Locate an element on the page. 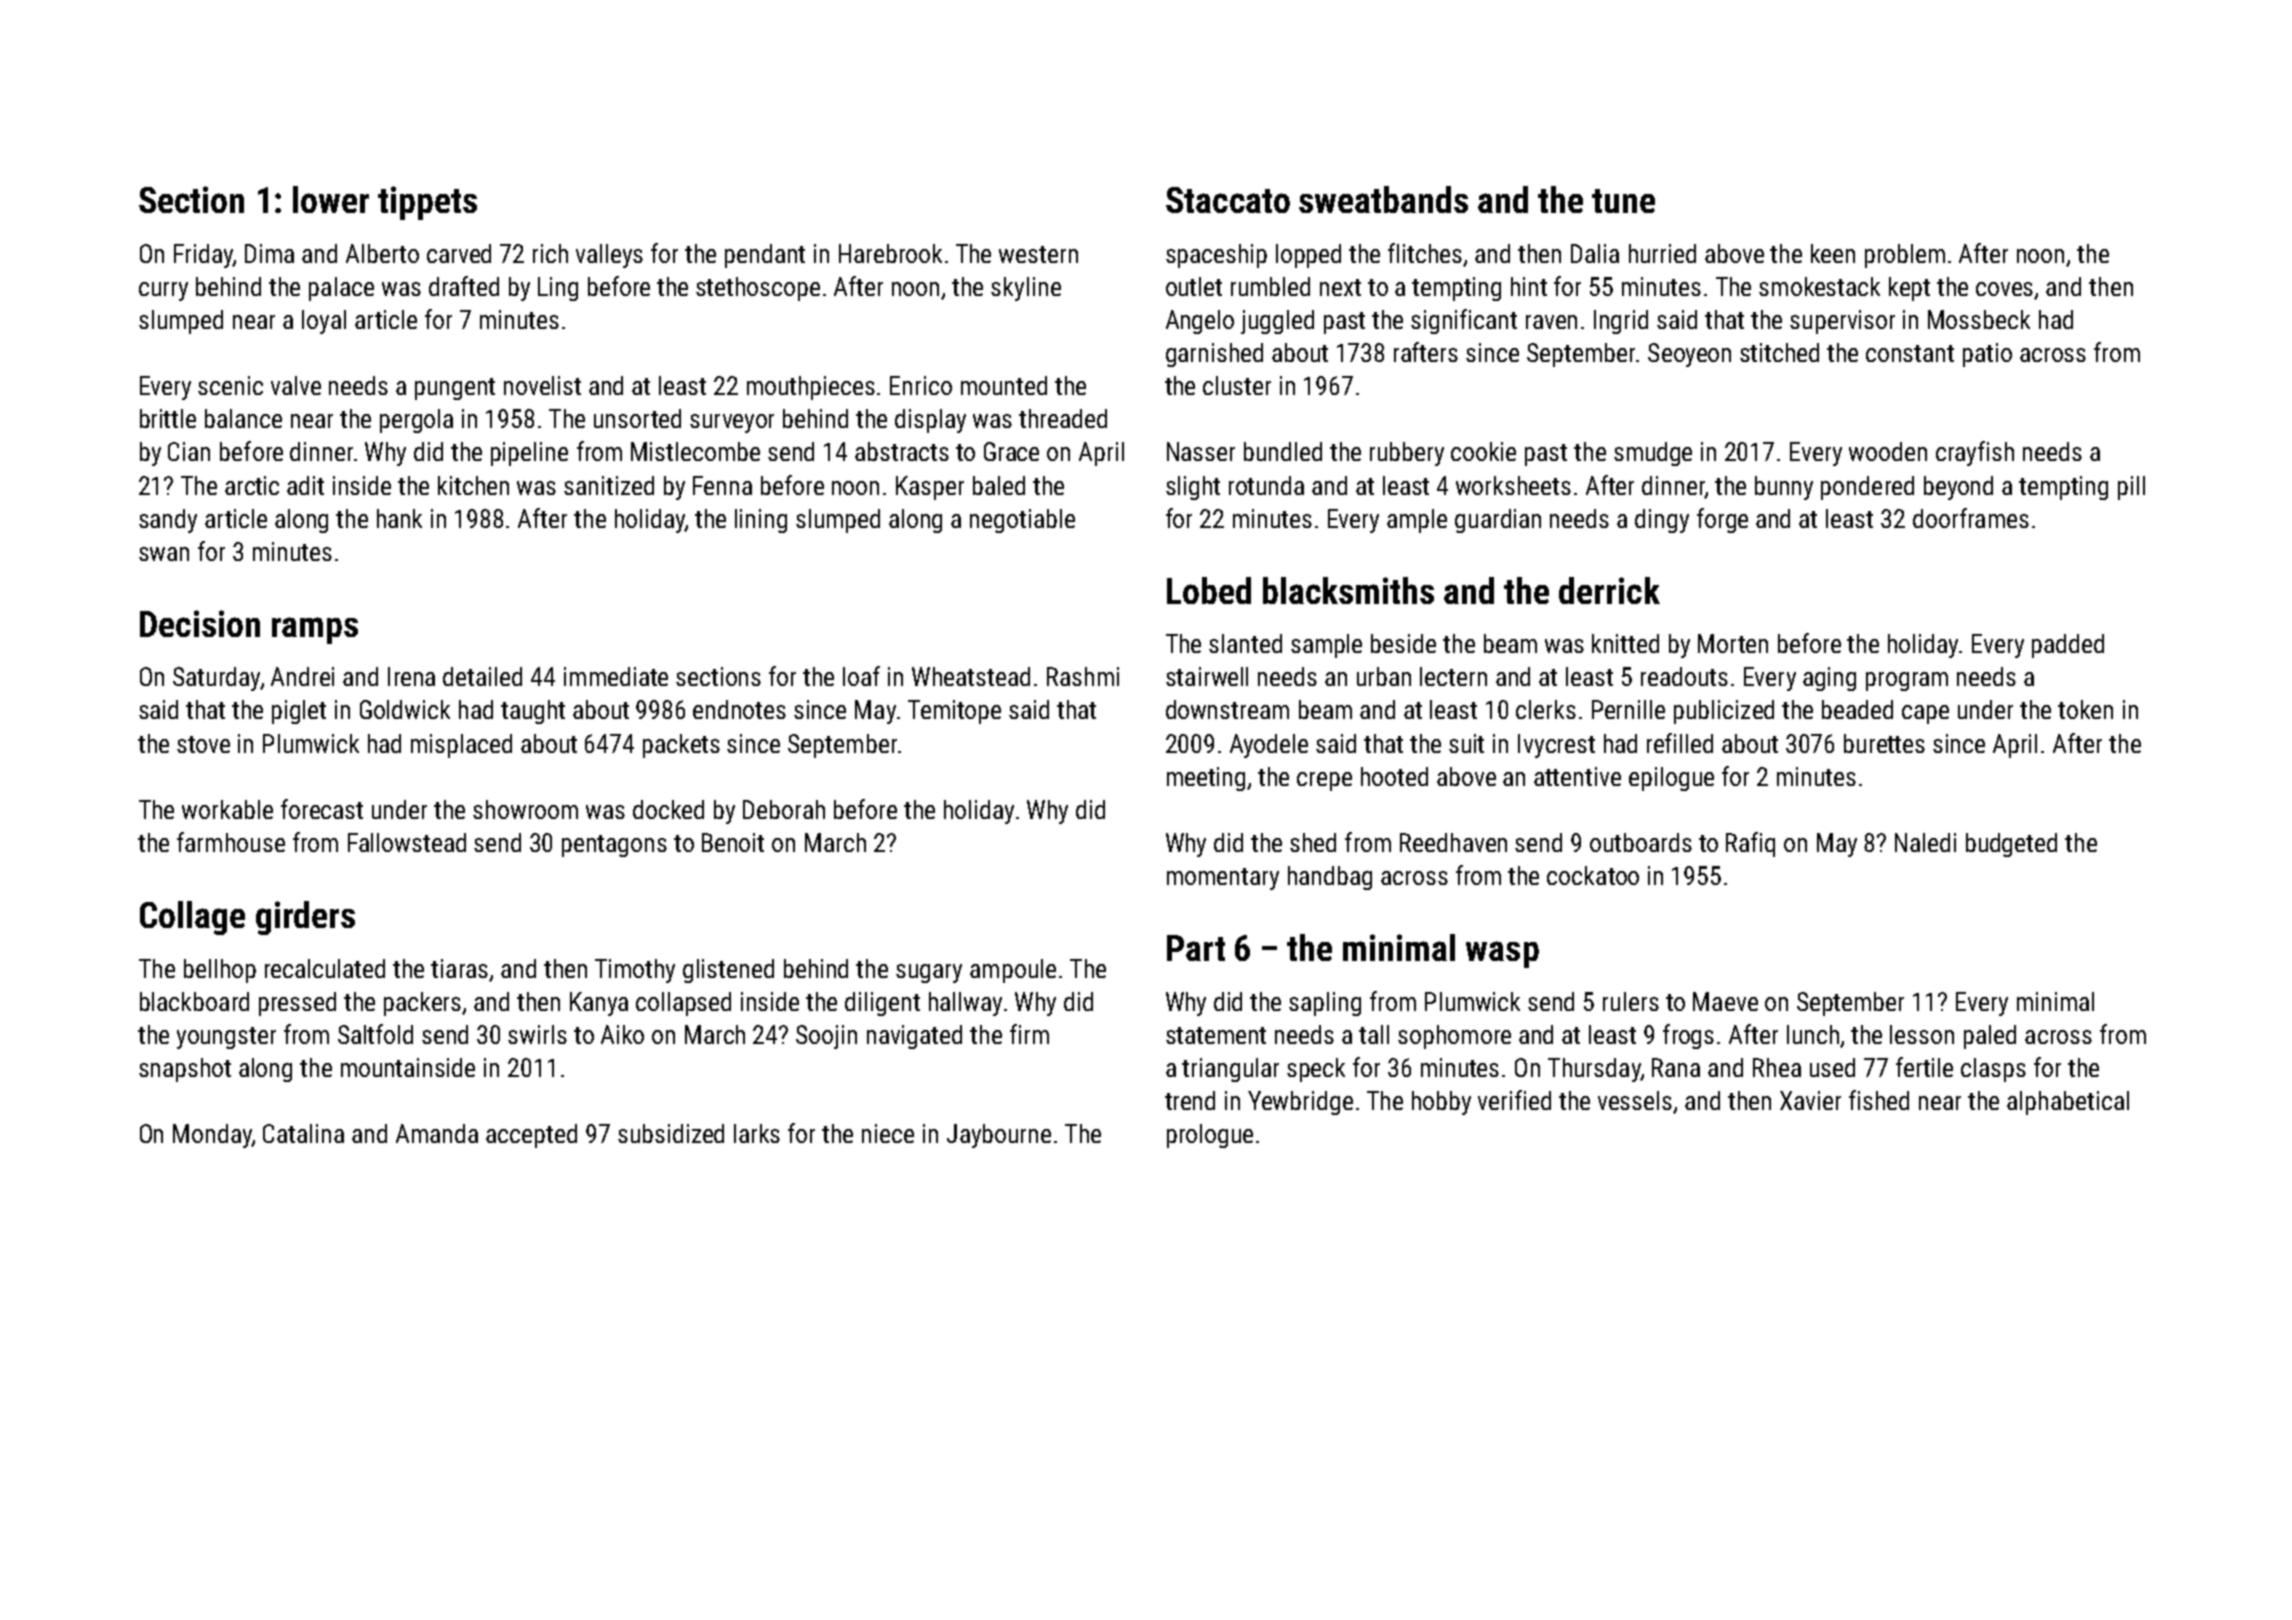  problem is located at coordinates (1905, 256).
